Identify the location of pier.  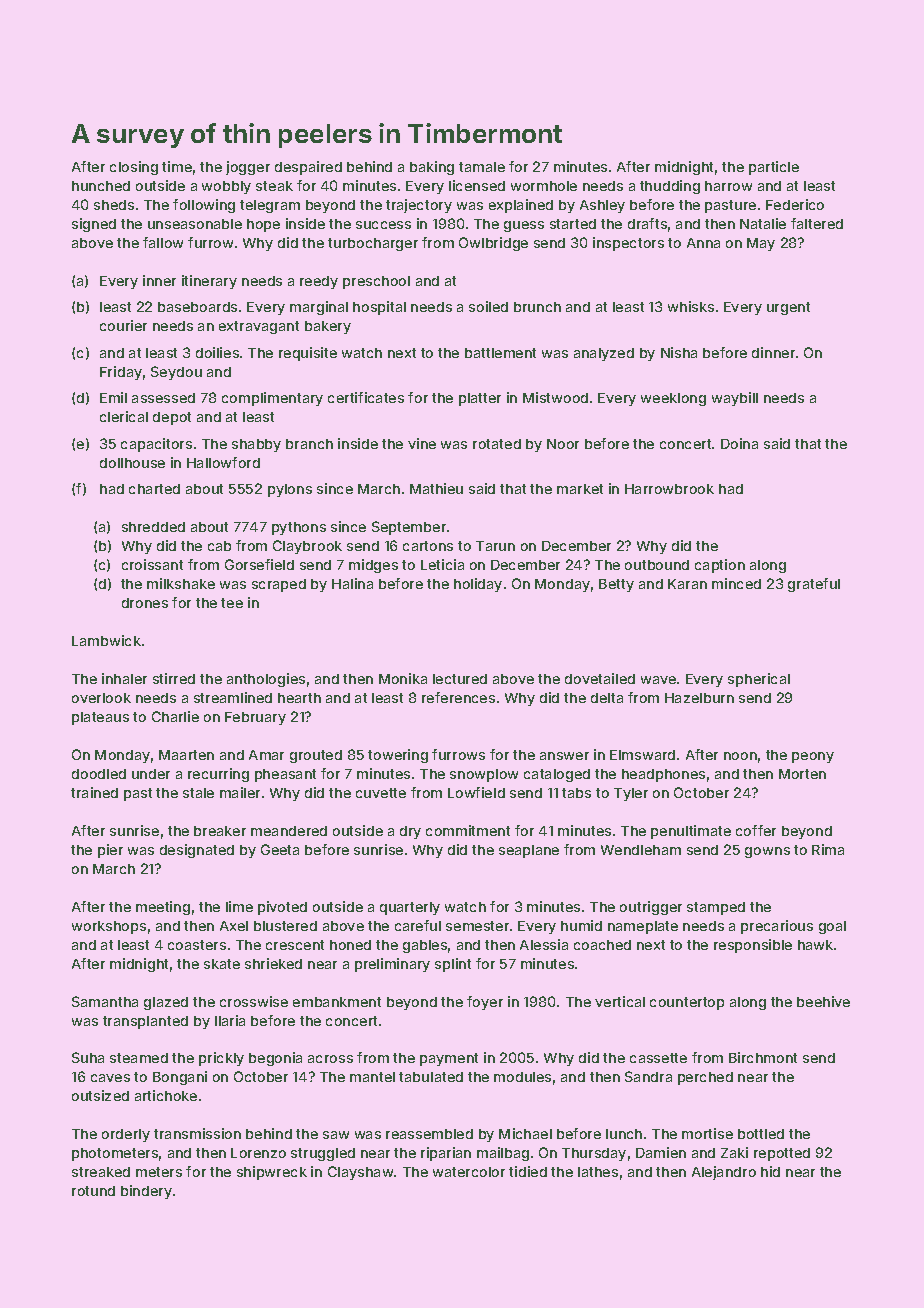
(110, 851).
